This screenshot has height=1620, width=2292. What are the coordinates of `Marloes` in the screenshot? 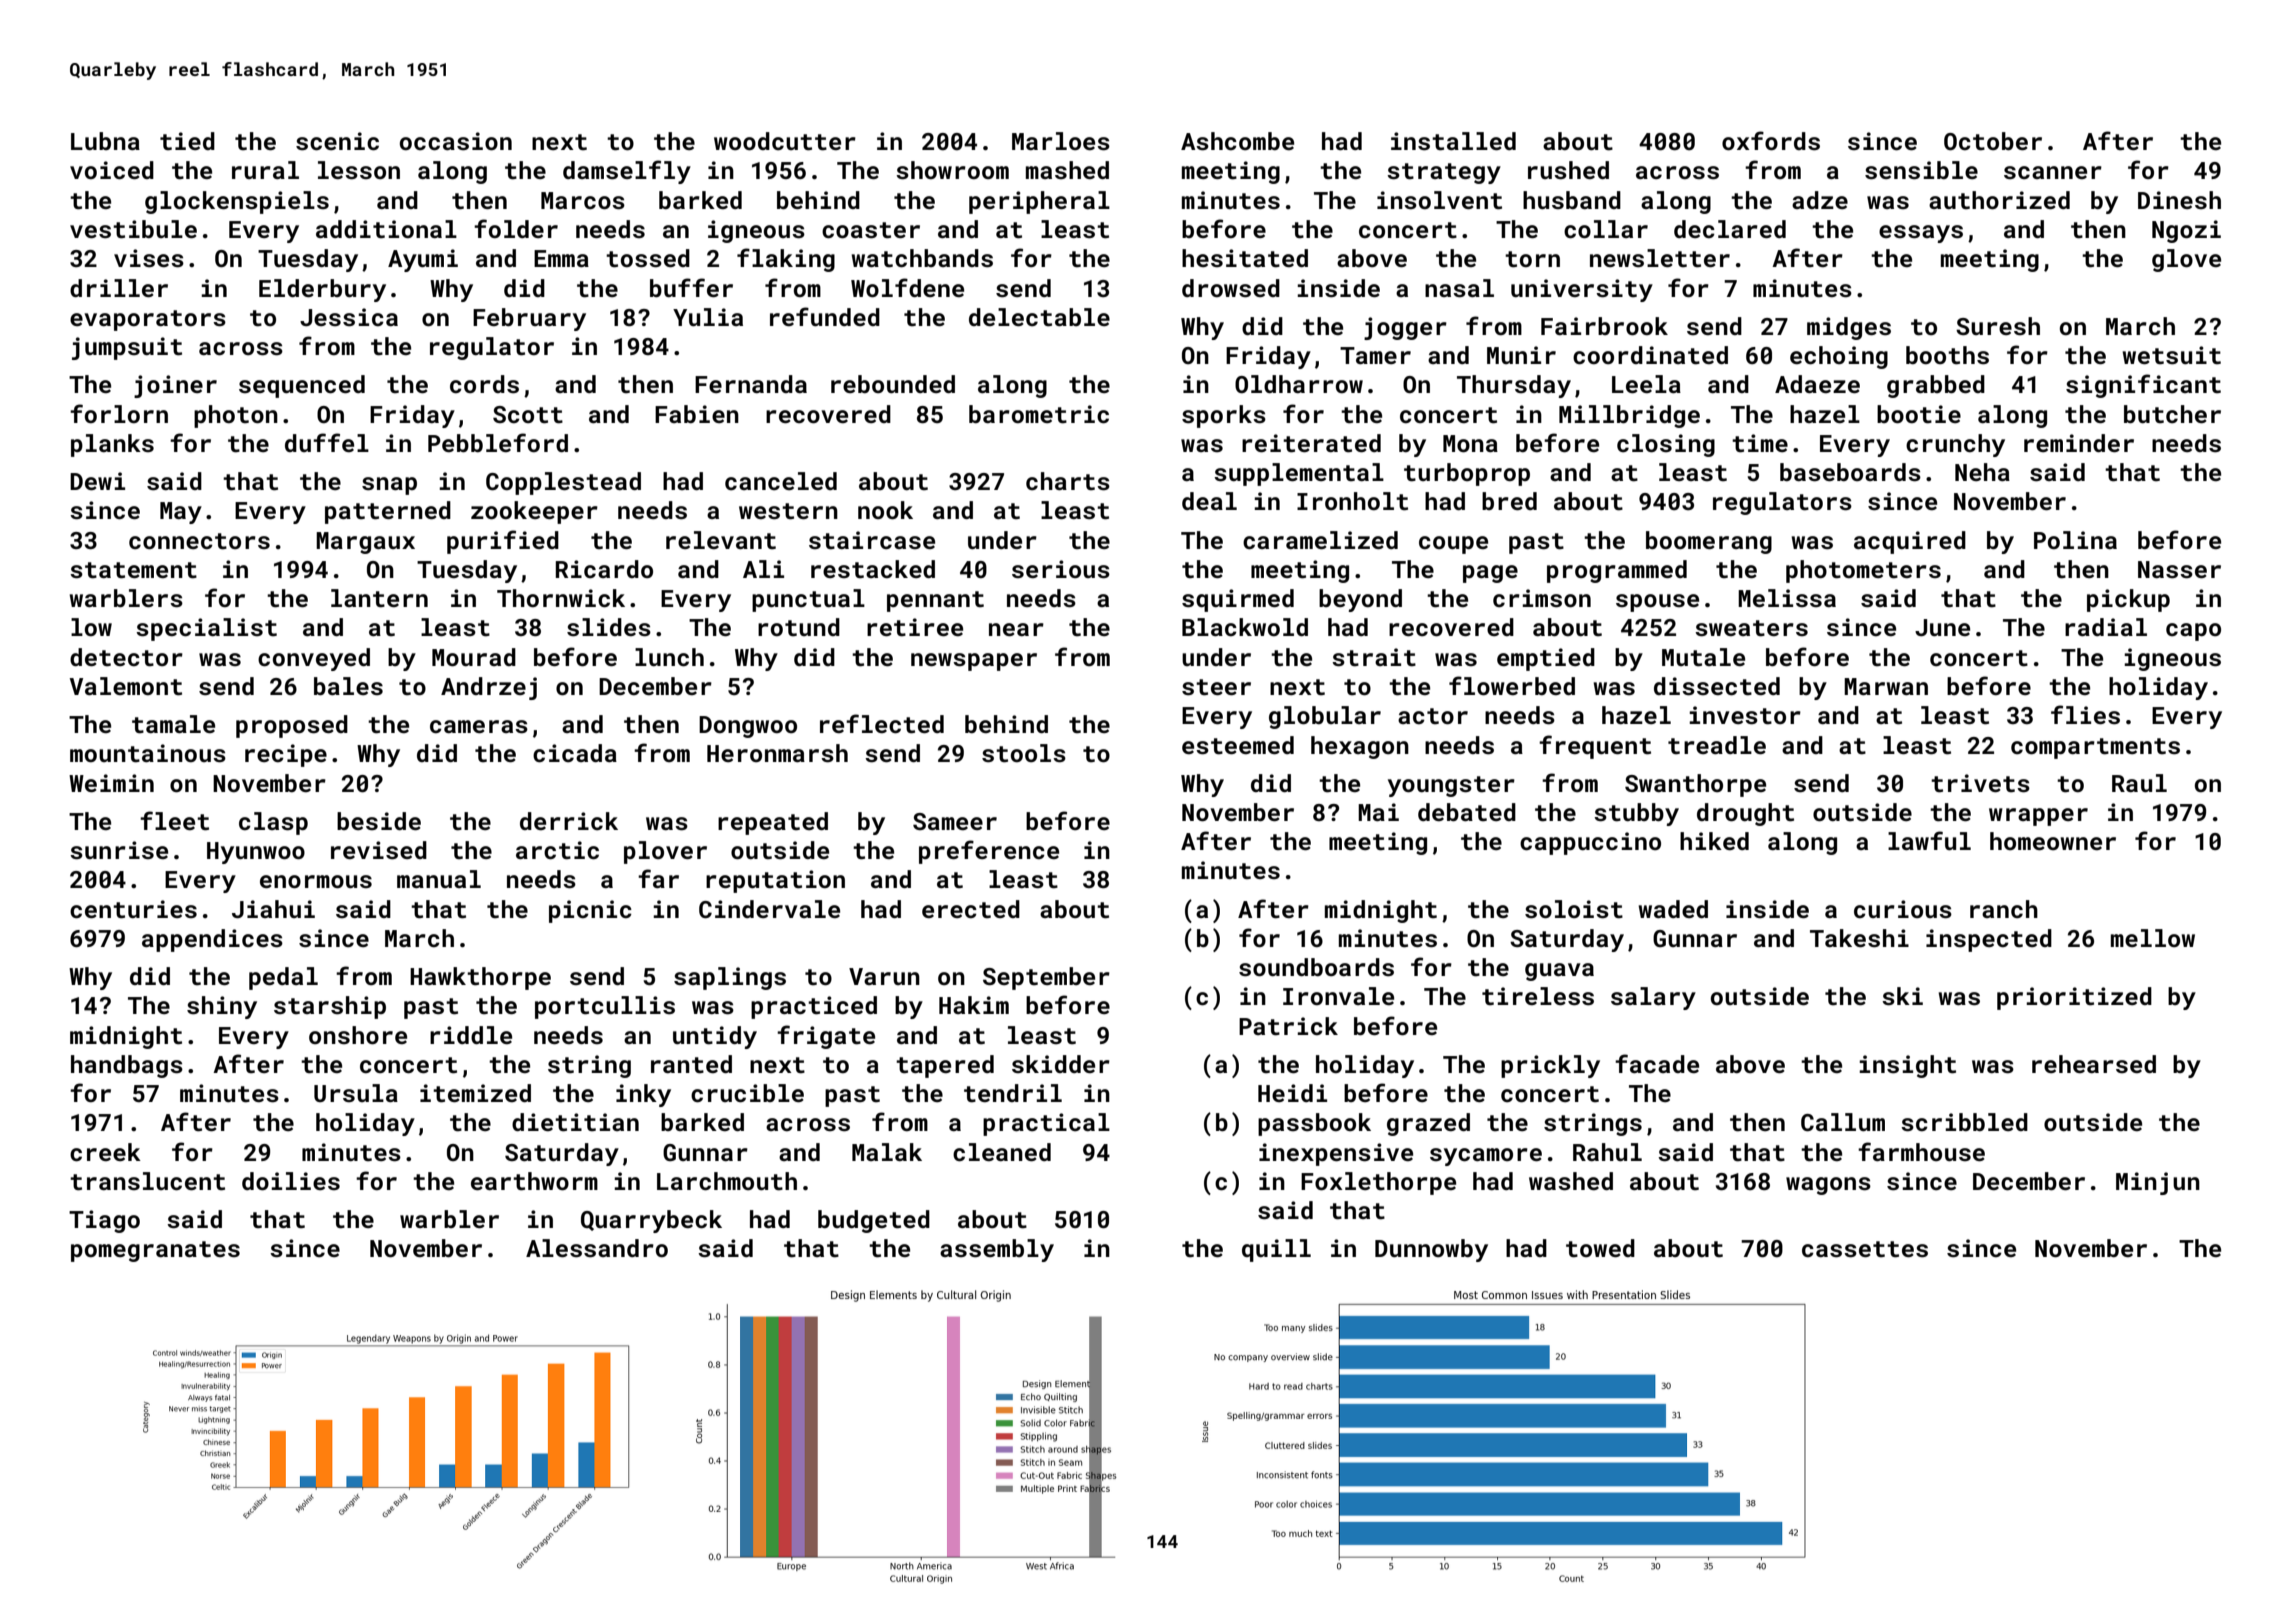 It's located at (1061, 141).
